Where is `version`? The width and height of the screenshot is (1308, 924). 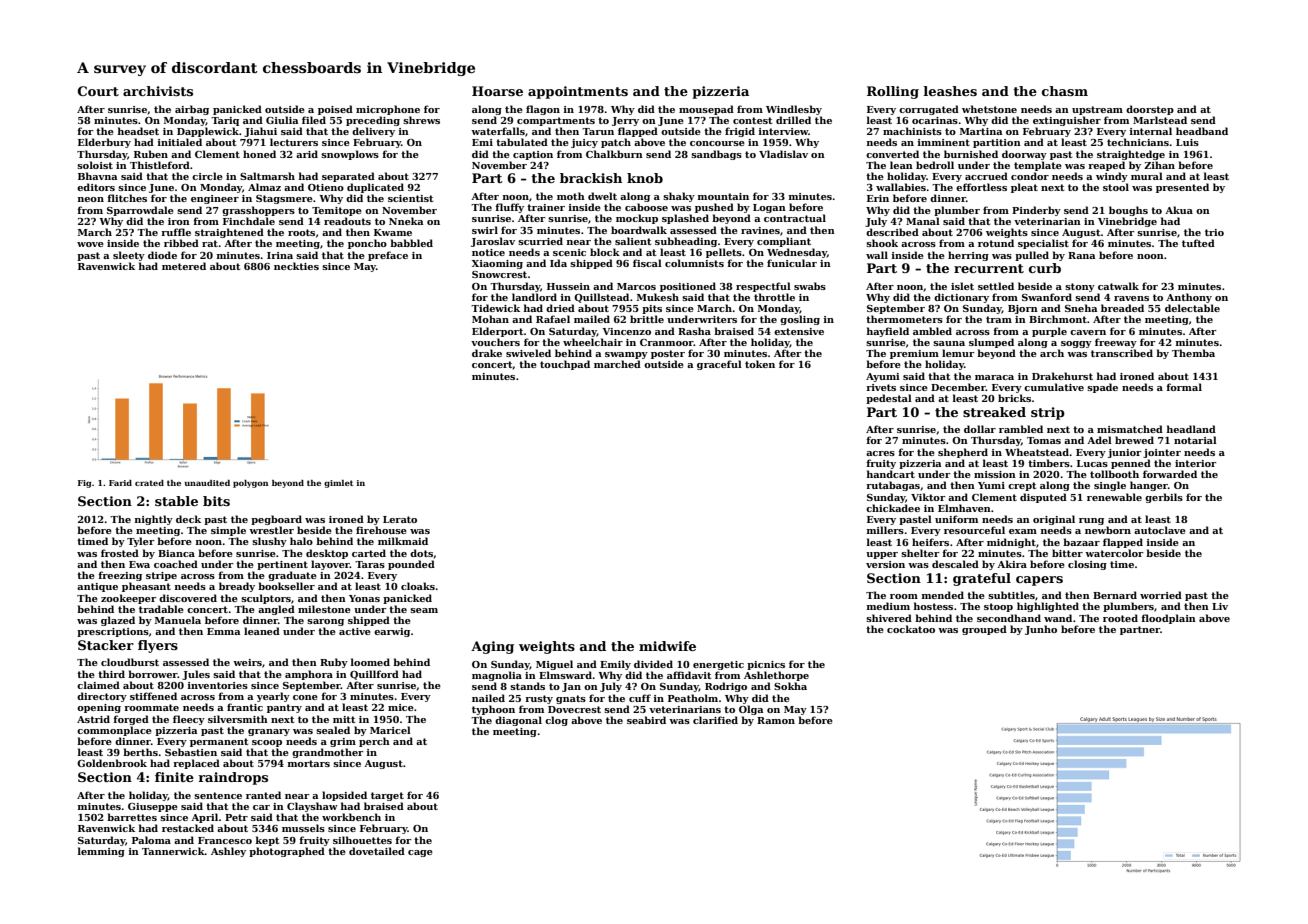
version is located at coordinates (885, 564).
